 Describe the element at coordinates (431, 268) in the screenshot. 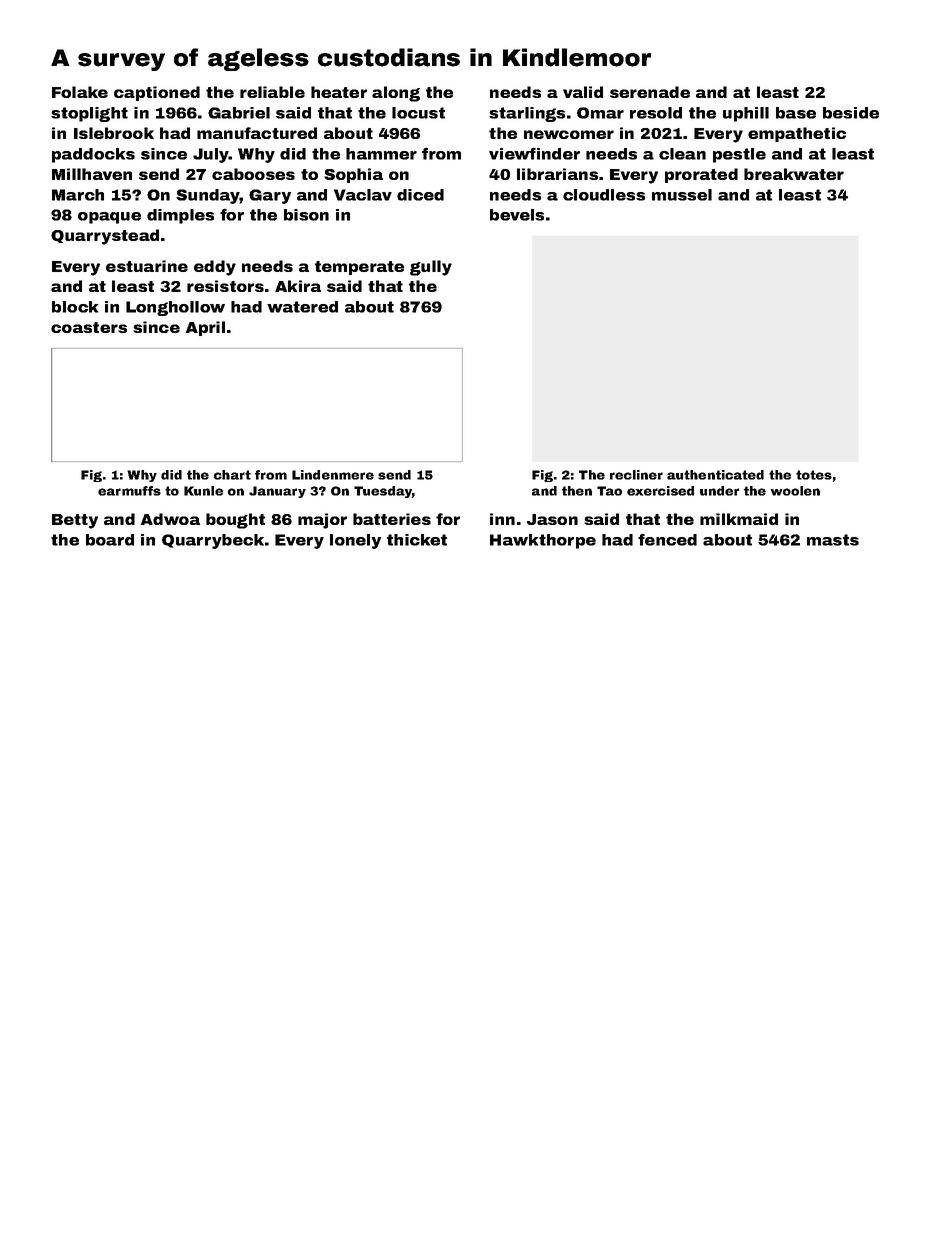

I see `gully` at that location.
